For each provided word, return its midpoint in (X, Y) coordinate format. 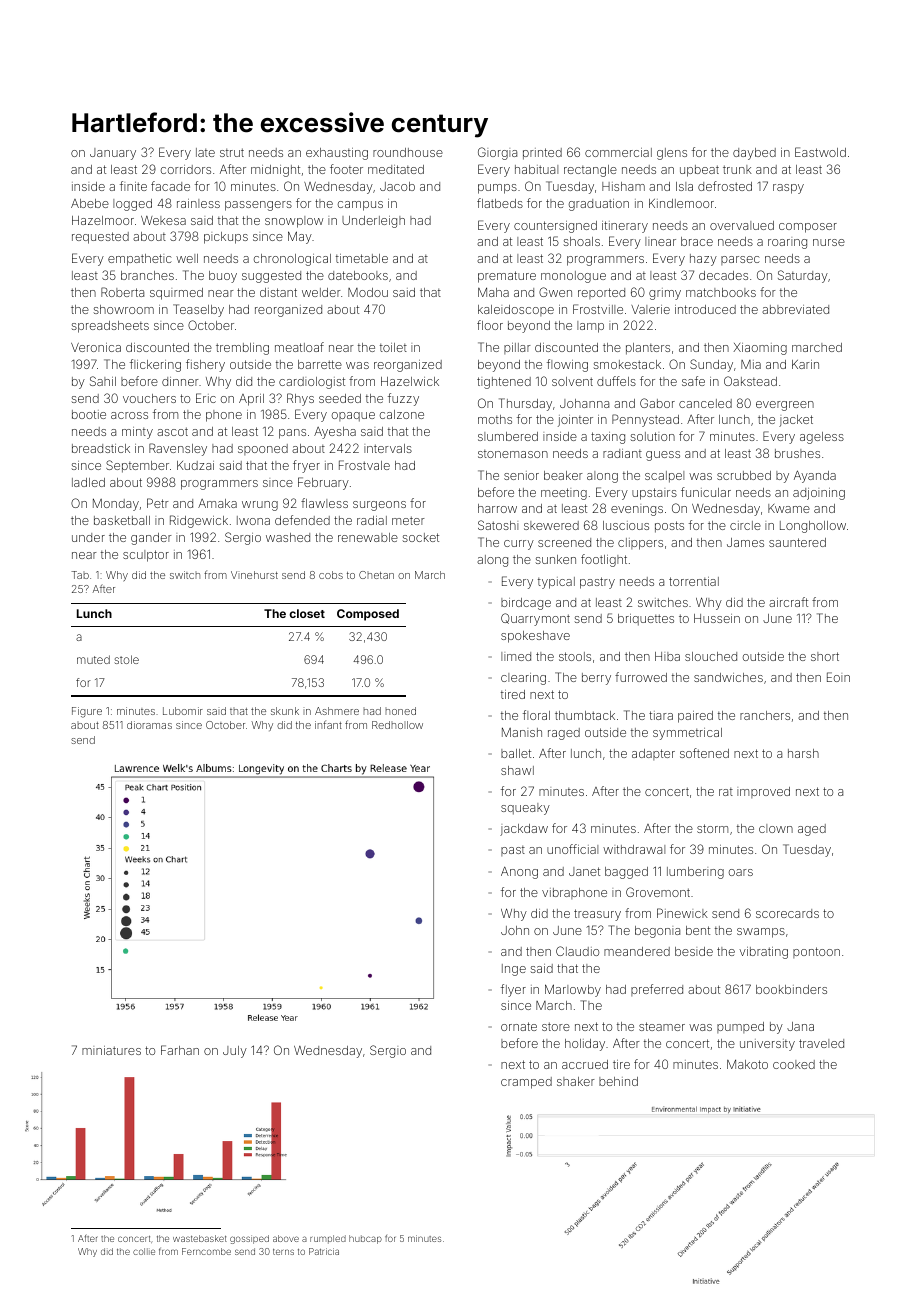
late (205, 152)
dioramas (149, 725)
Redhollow (397, 725)
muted (93, 659)
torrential (694, 581)
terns (283, 1252)
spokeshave (535, 637)
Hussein (717, 618)
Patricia (324, 1251)
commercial (618, 152)
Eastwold (820, 152)
